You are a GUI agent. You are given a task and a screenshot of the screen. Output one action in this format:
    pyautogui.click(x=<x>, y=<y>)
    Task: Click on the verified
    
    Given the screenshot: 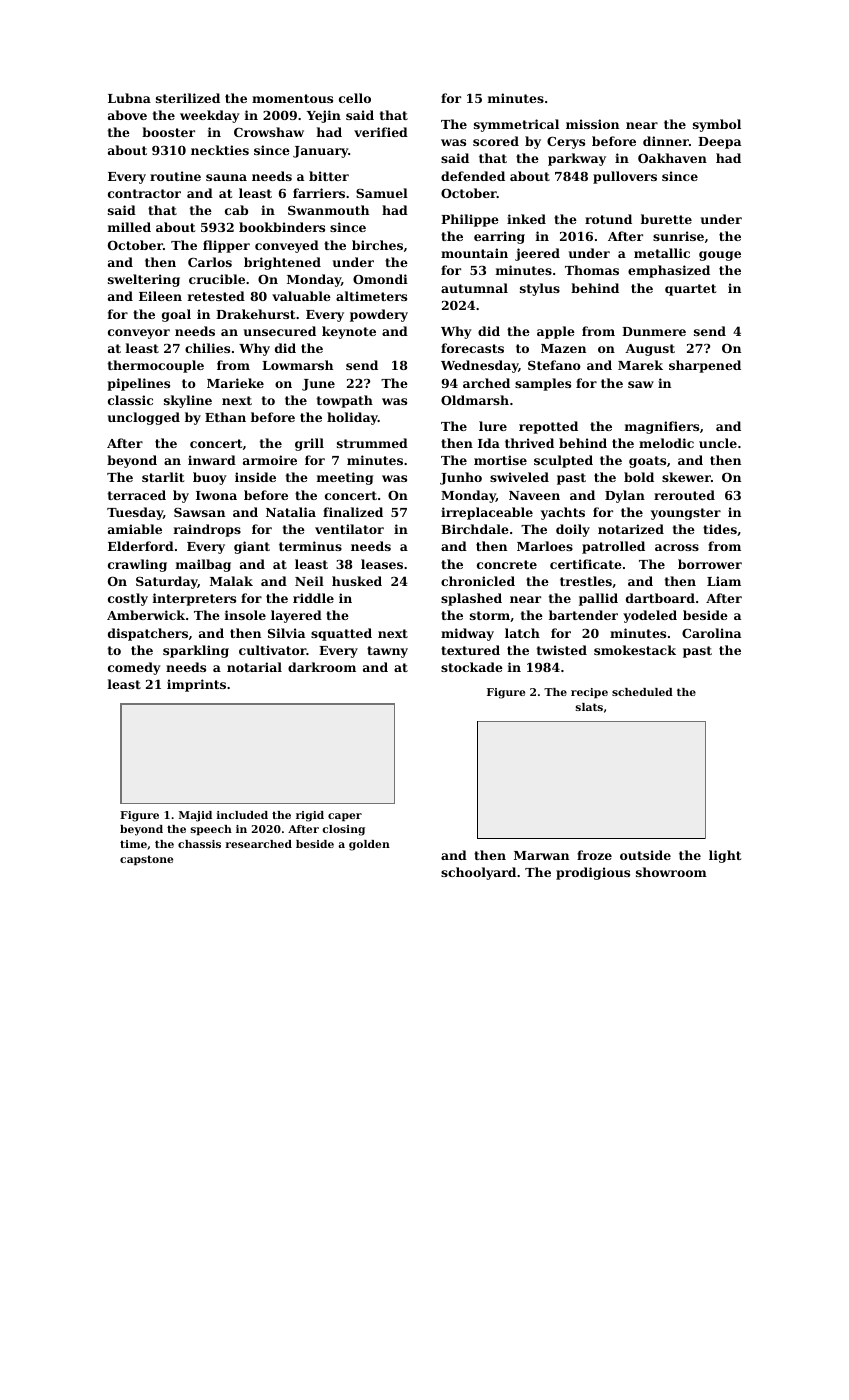 What is the action you would take?
    pyautogui.click(x=381, y=132)
